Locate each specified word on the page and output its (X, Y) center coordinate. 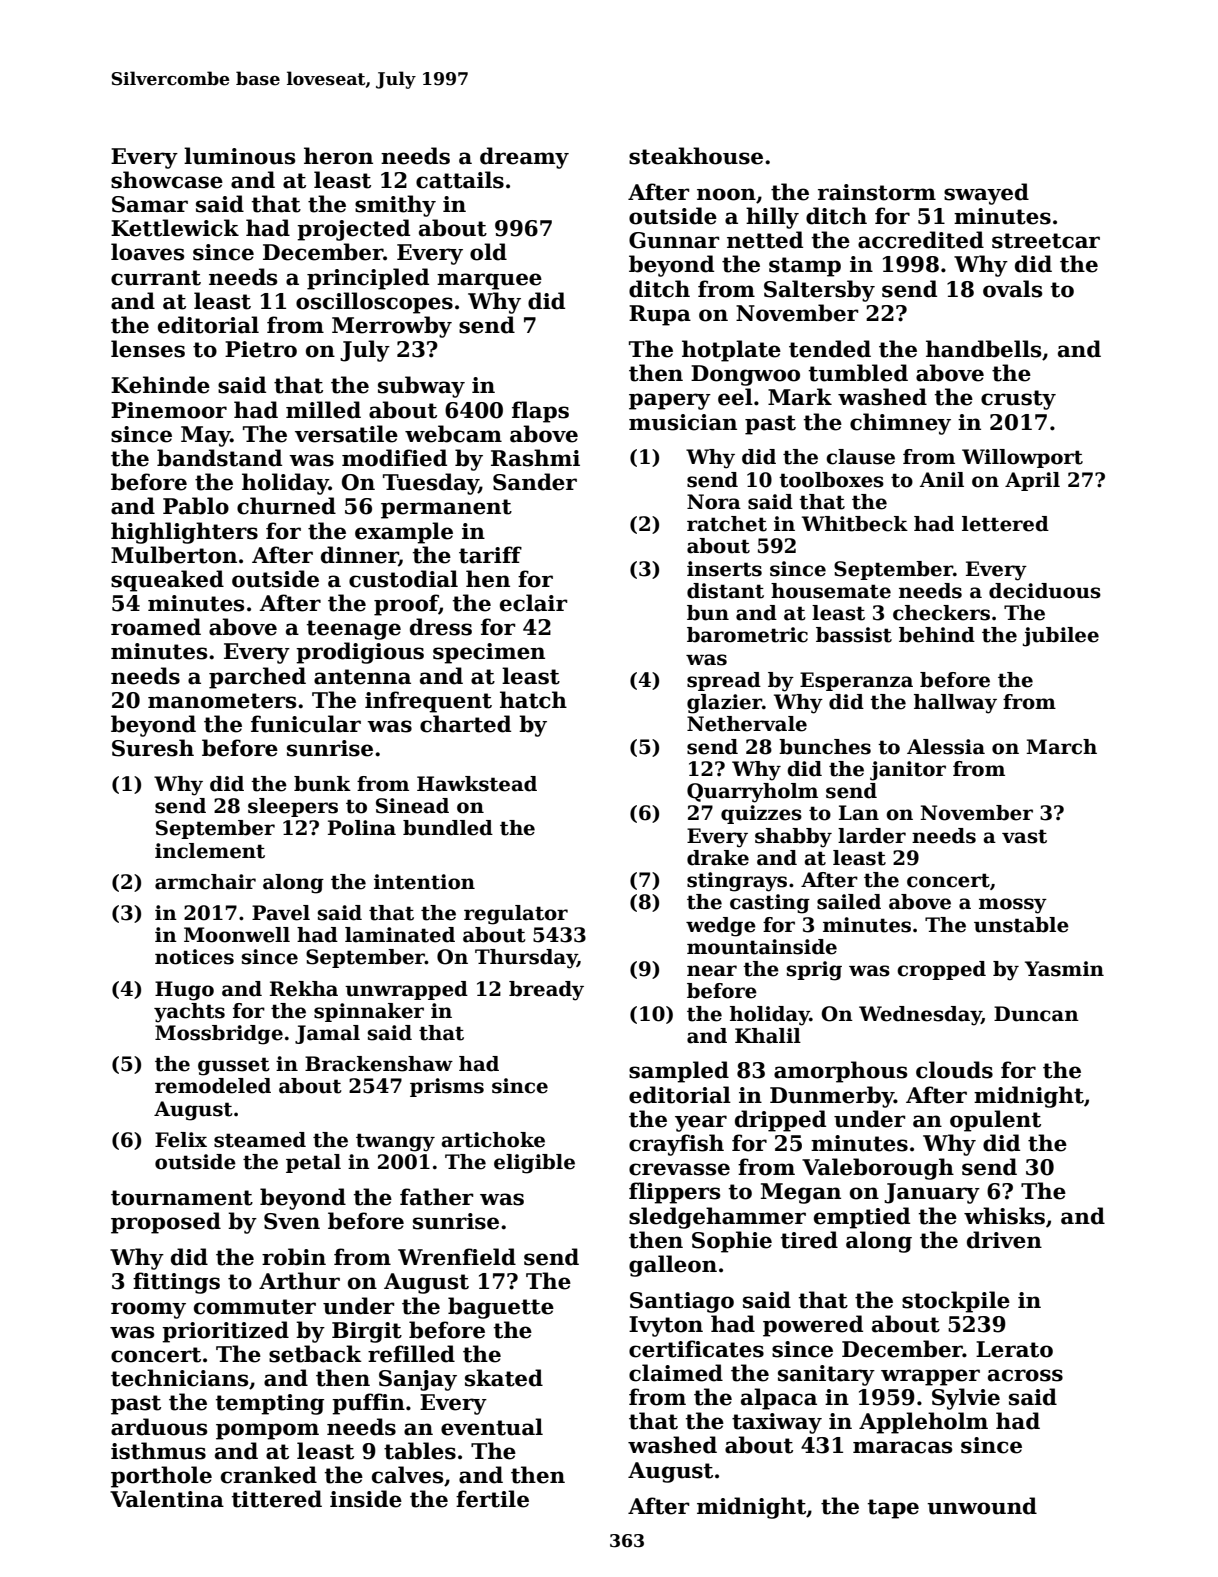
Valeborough (878, 1169)
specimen (489, 653)
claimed (676, 1373)
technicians (179, 1378)
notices (194, 957)
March (1061, 747)
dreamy (524, 158)
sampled (679, 1072)
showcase (167, 180)
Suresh (153, 748)
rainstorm (877, 192)
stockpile (956, 1302)
